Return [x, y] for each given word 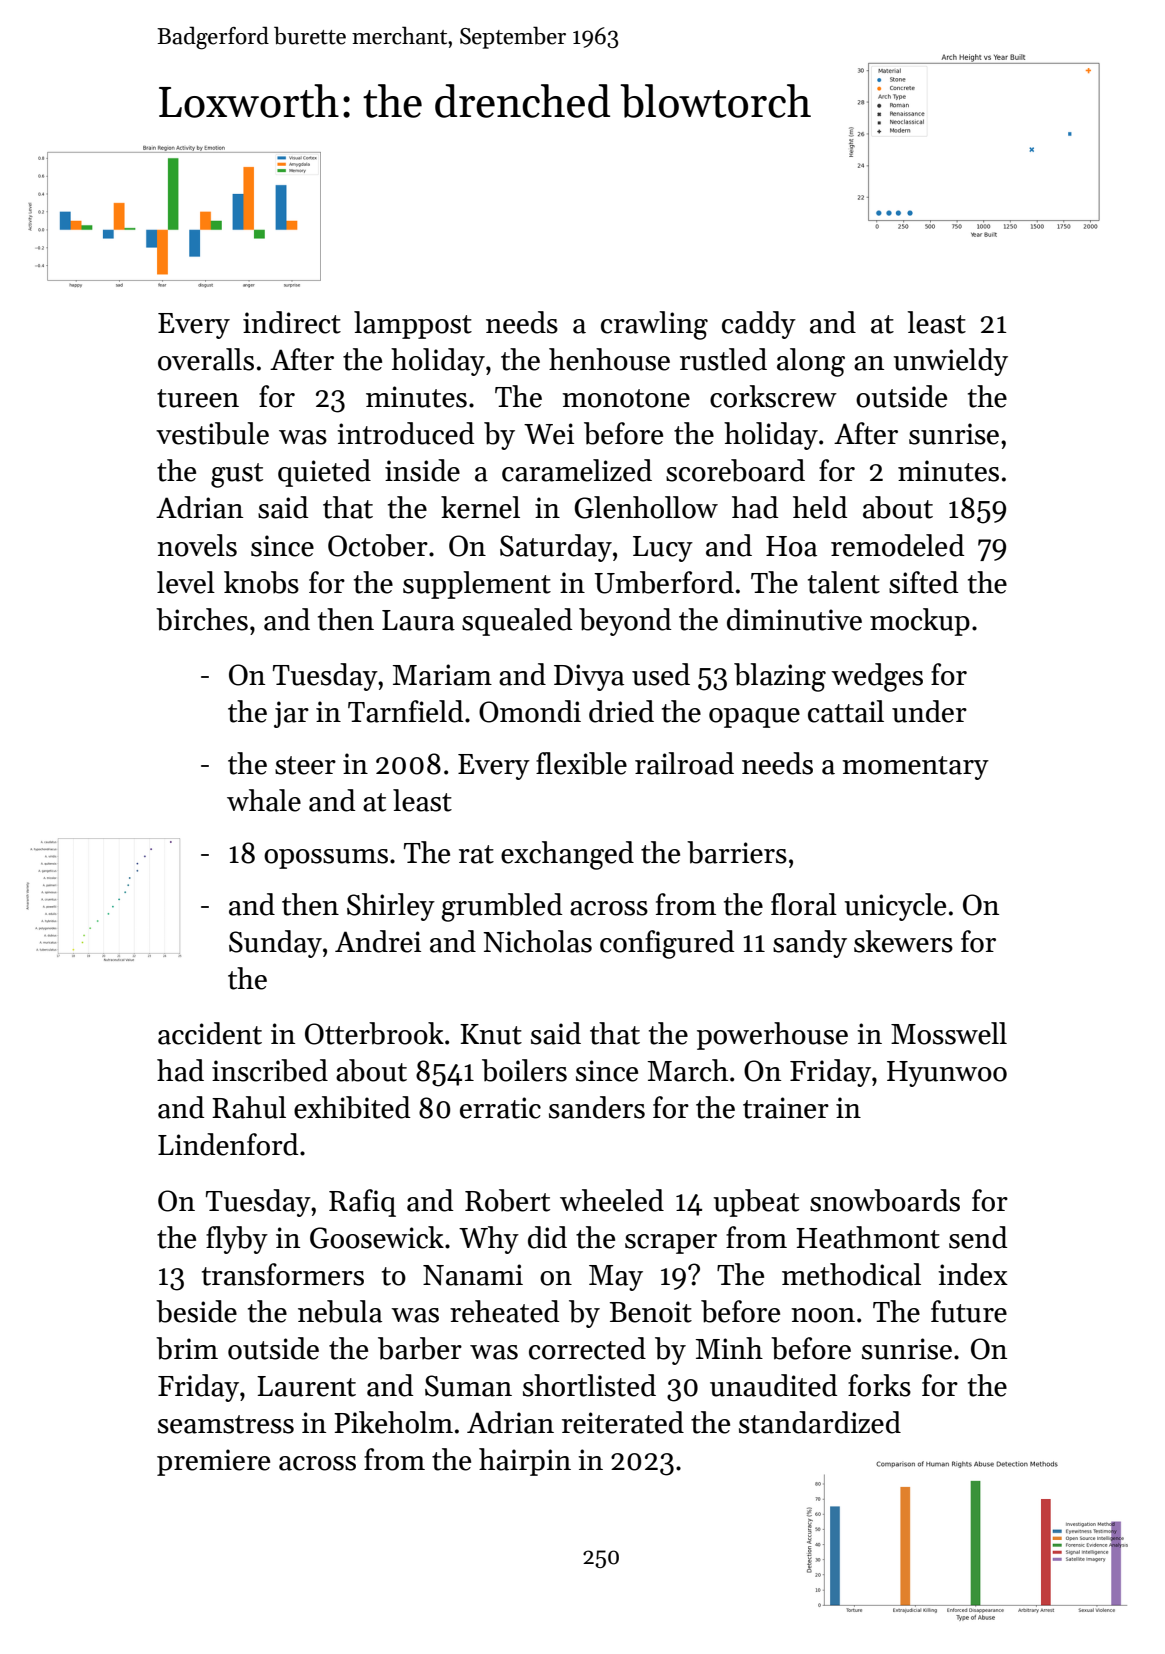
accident [210, 1033]
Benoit [651, 1312]
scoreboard [735, 470]
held [820, 507]
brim [187, 1348]
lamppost [413, 325]
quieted [324, 473]
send [978, 1237]
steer [305, 765]
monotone [626, 398]
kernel [480, 507]
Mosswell [949, 1033]
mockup [920, 622]
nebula [340, 1311]
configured [667, 944]
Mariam [442, 675]
